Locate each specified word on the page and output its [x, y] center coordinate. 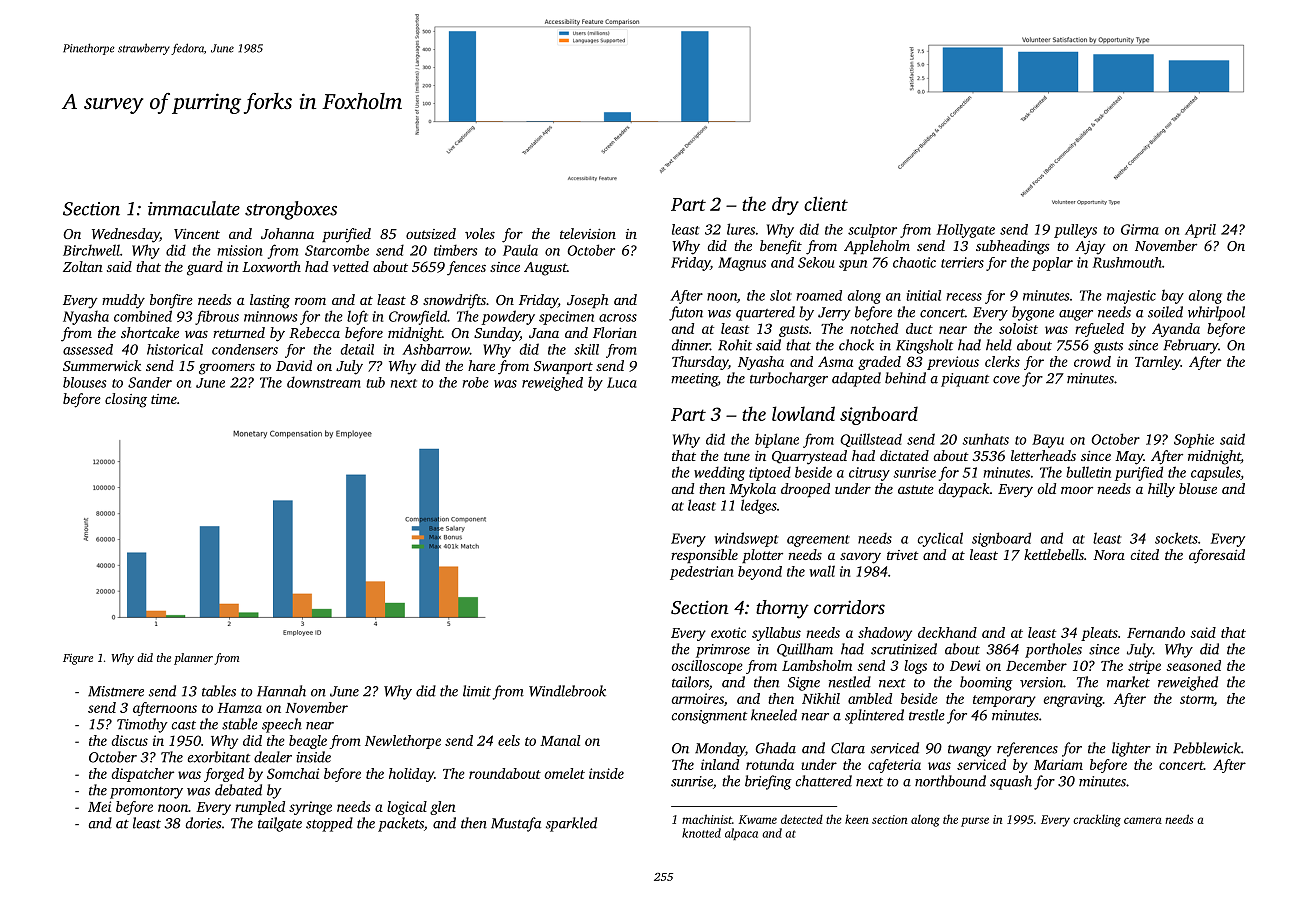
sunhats [985, 439]
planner [193, 659]
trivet [903, 555]
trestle [927, 715]
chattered [823, 781]
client [826, 203]
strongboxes [291, 210]
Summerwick [102, 365]
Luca [622, 382]
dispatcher [143, 775]
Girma [1140, 229]
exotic [728, 632]
